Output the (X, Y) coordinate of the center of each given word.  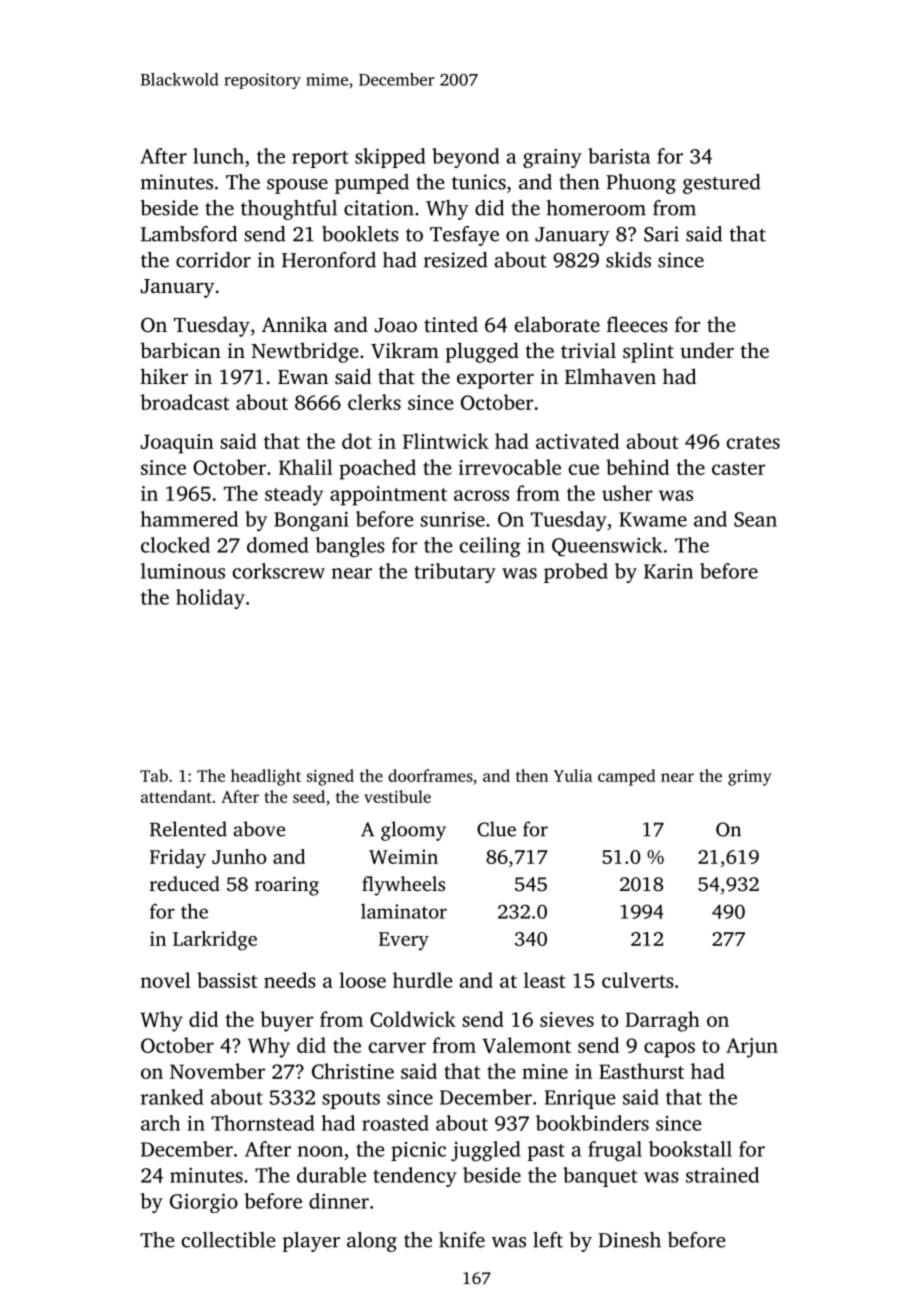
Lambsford (189, 234)
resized (456, 260)
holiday (210, 599)
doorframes (430, 775)
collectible (228, 1240)
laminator (404, 911)
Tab (154, 775)
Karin (668, 571)
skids (628, 260)
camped (627, 777)
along (372, 1242)
